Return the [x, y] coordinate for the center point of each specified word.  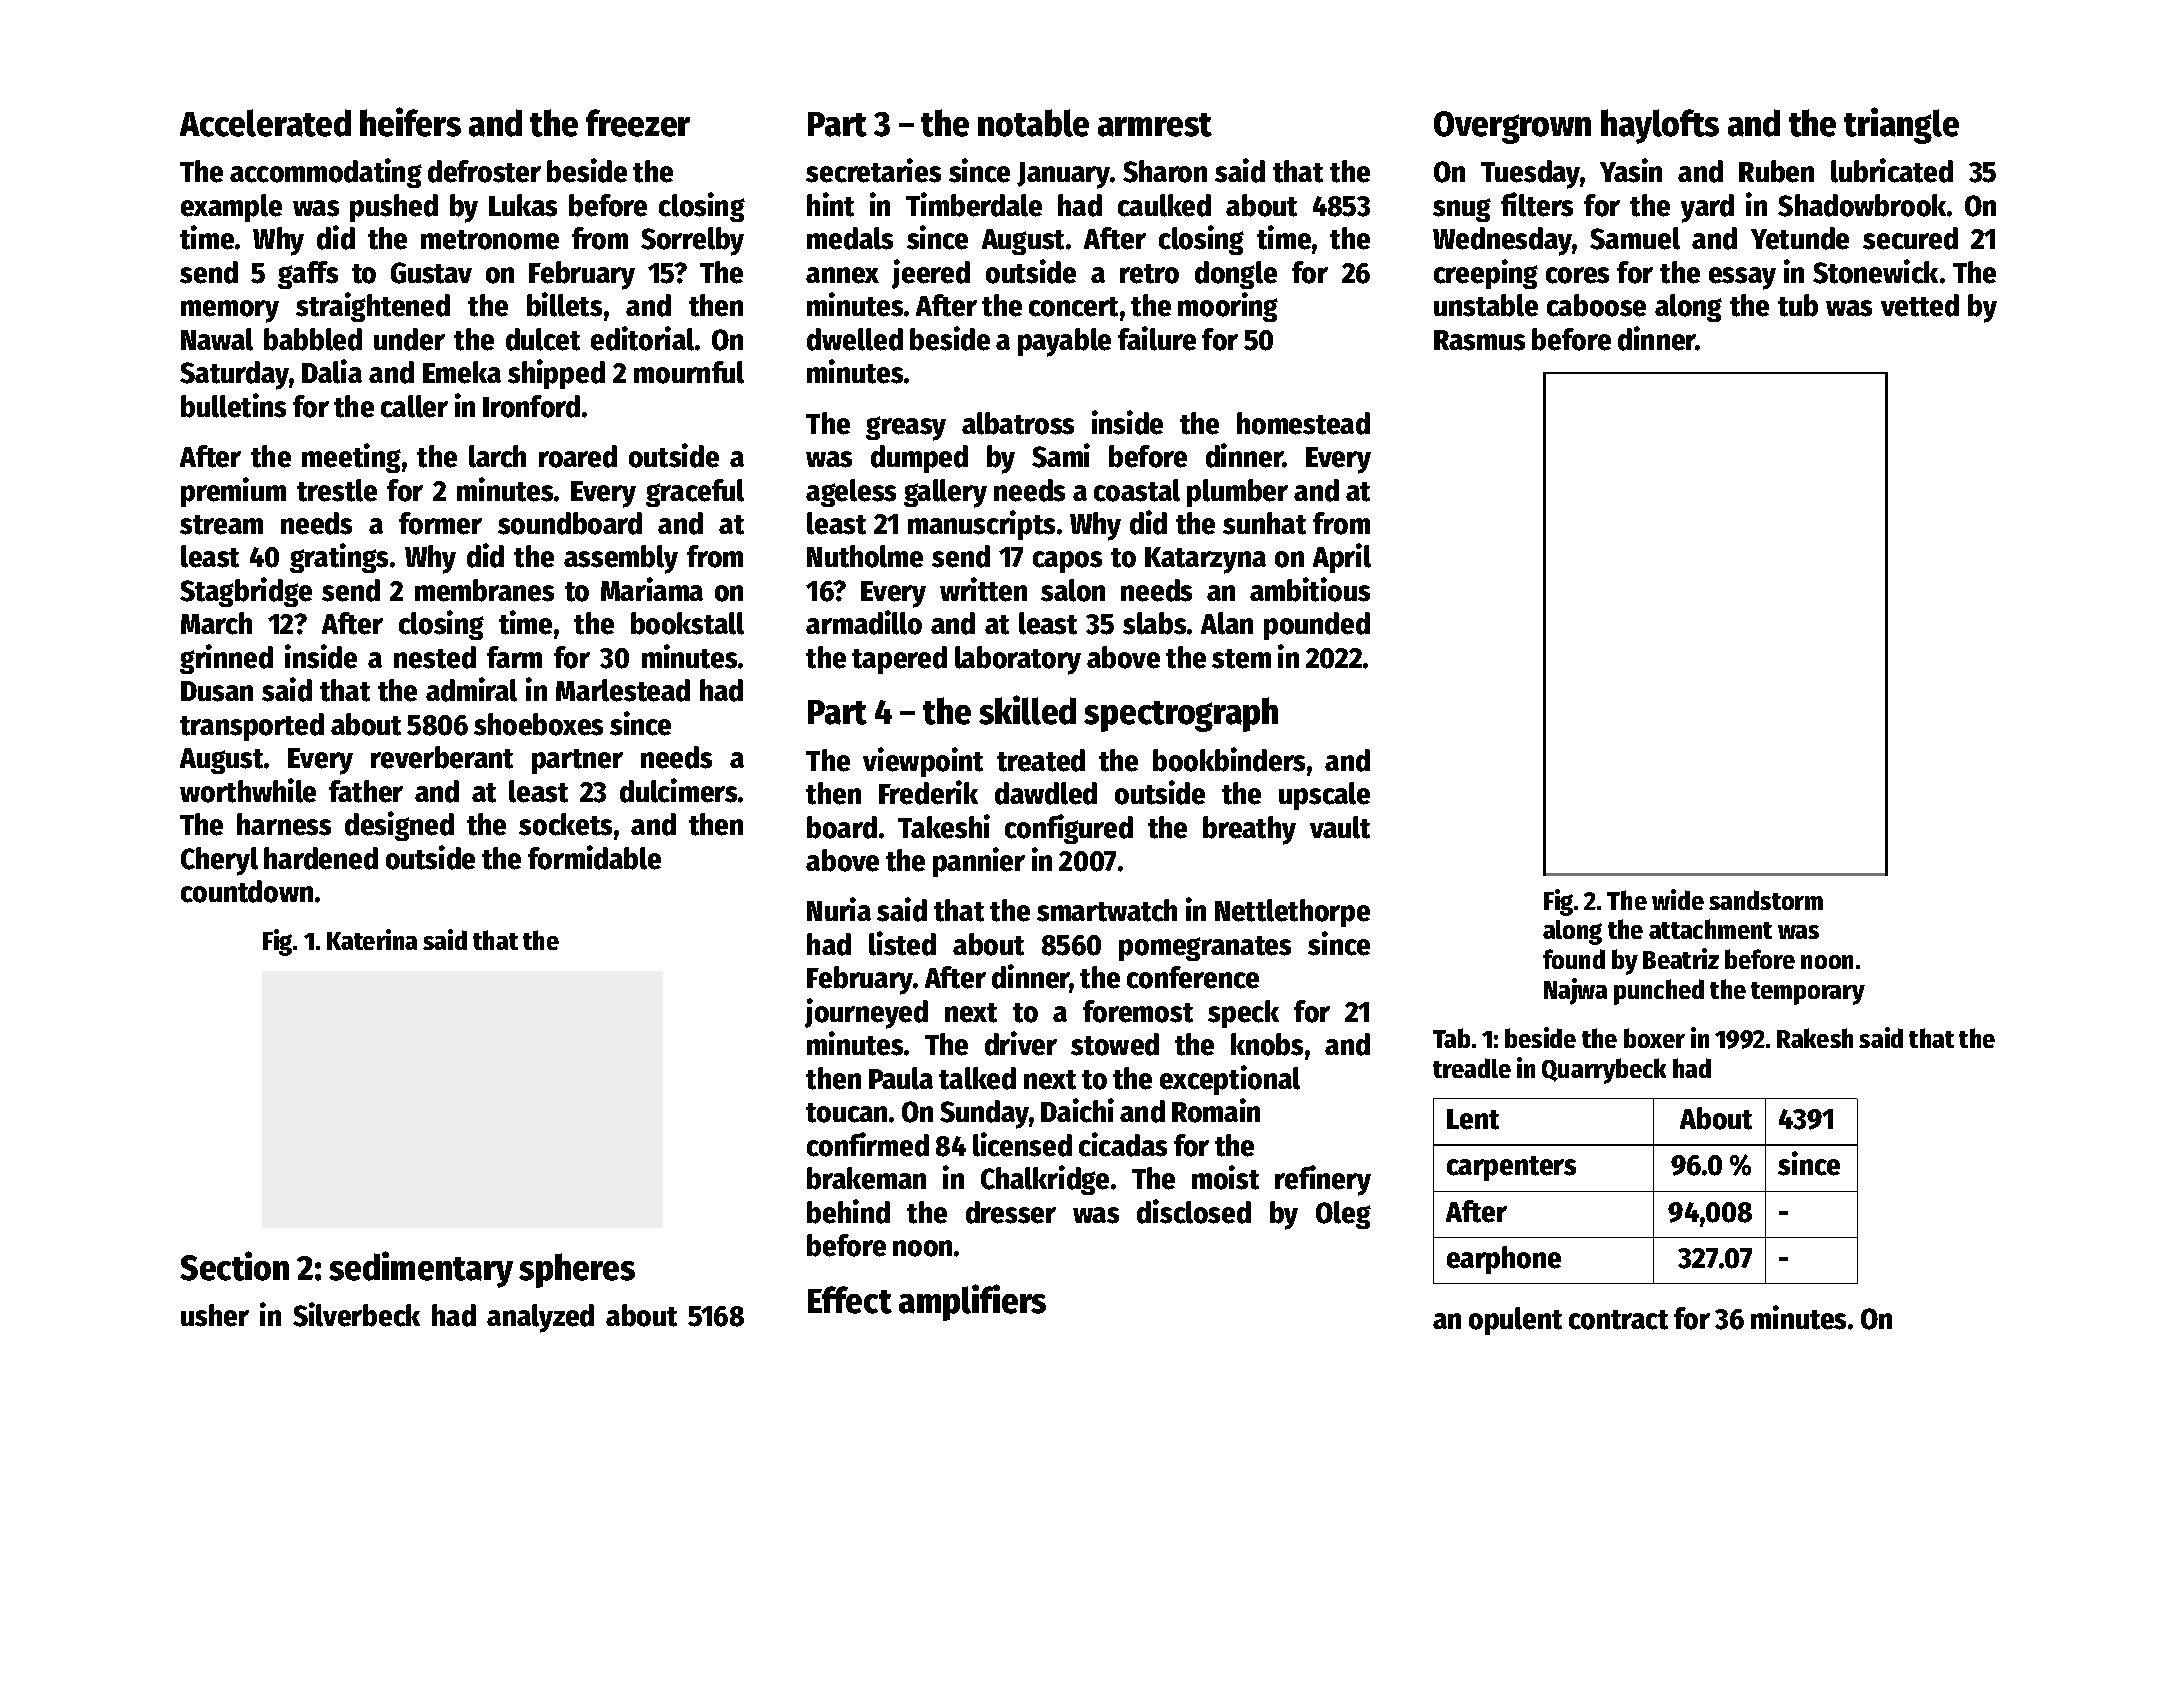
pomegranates [1205, 948]
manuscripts [981, 525]
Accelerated [265, 123]
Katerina [372, 939]
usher [215, 1315]
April [1342, 558]
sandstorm [1766, 900]
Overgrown [1512, 127]
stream [221, 525]
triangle [1901, 125]
